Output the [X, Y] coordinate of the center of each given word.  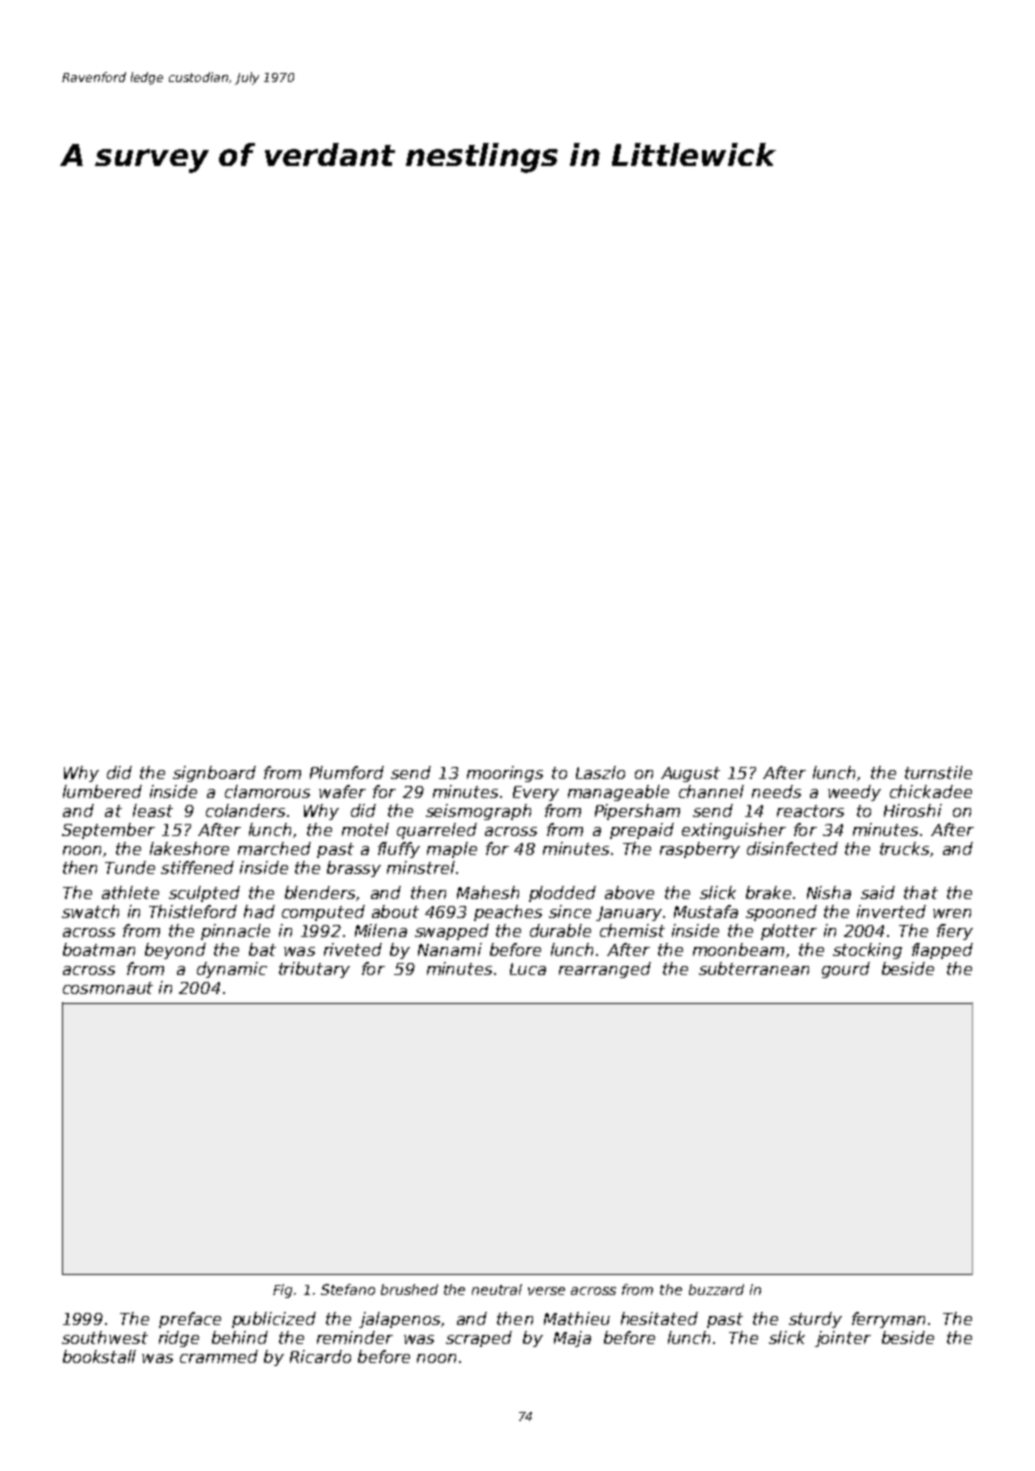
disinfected [792, 848]
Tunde [130, 867]
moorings [505, 774]
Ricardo [320, 1356]
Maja [572, 1339]
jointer [843, 1339]
